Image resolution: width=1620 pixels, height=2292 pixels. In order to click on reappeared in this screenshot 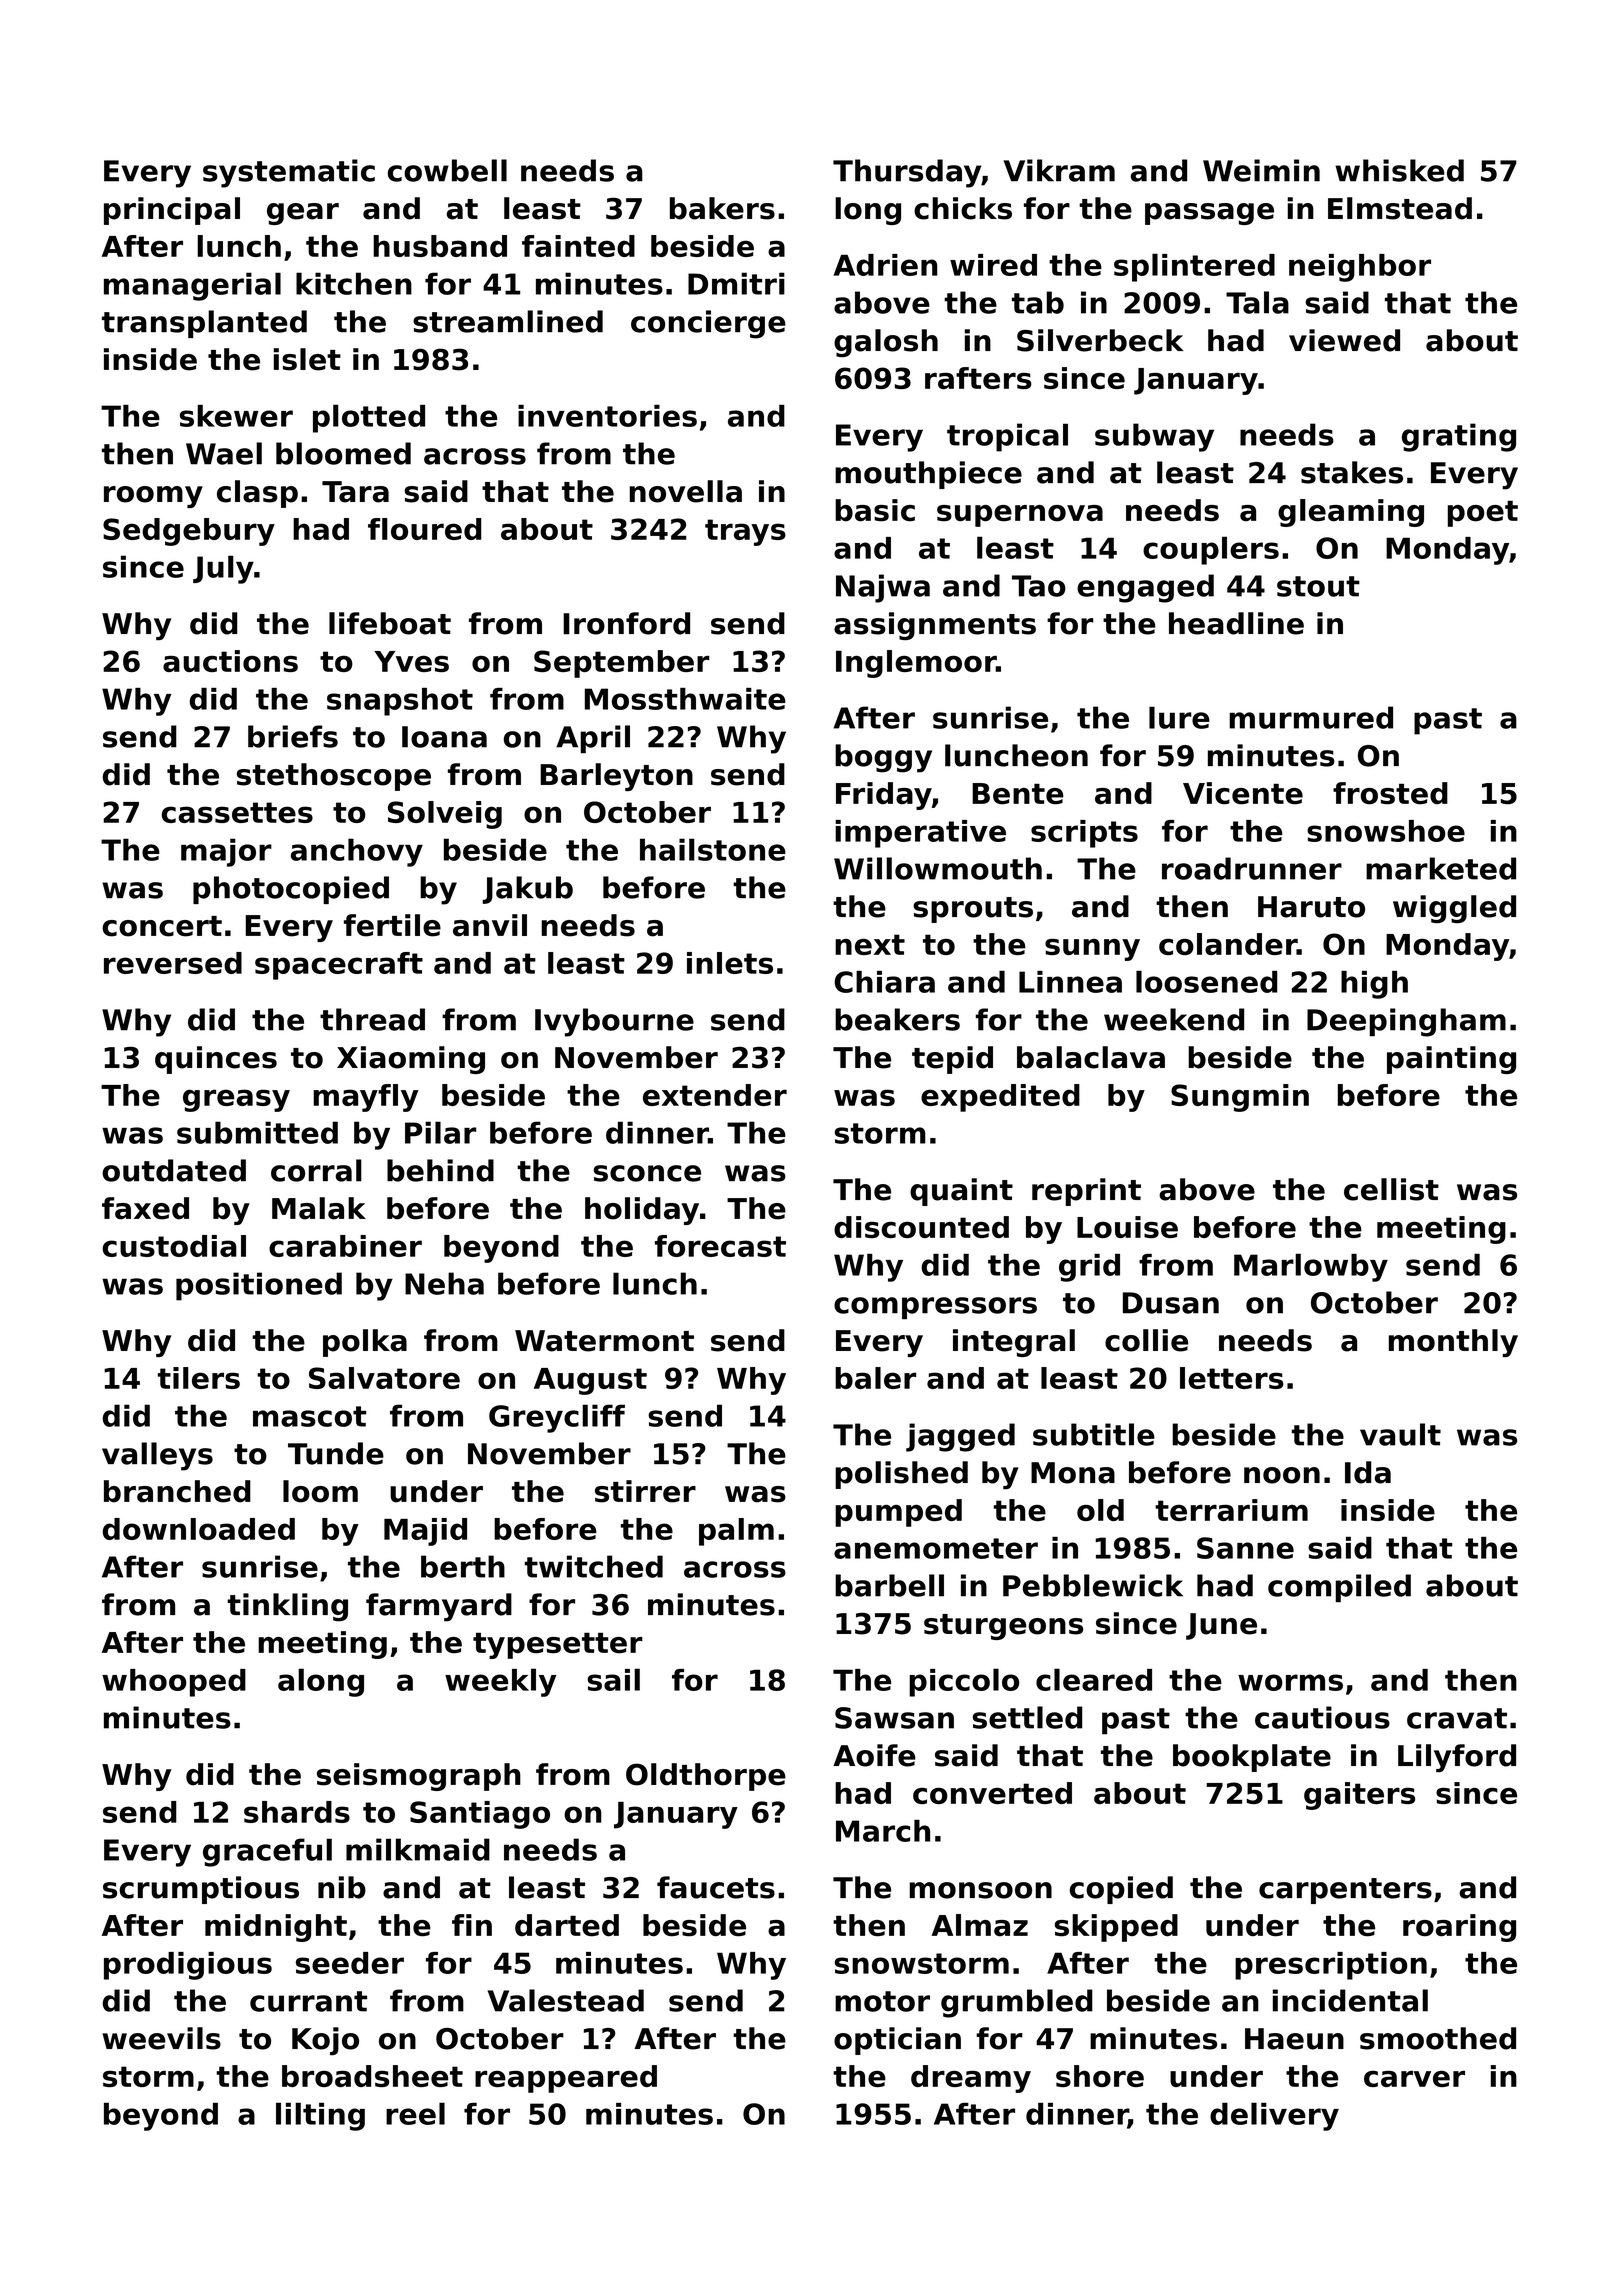, I will do `click(566, 2079)`.
